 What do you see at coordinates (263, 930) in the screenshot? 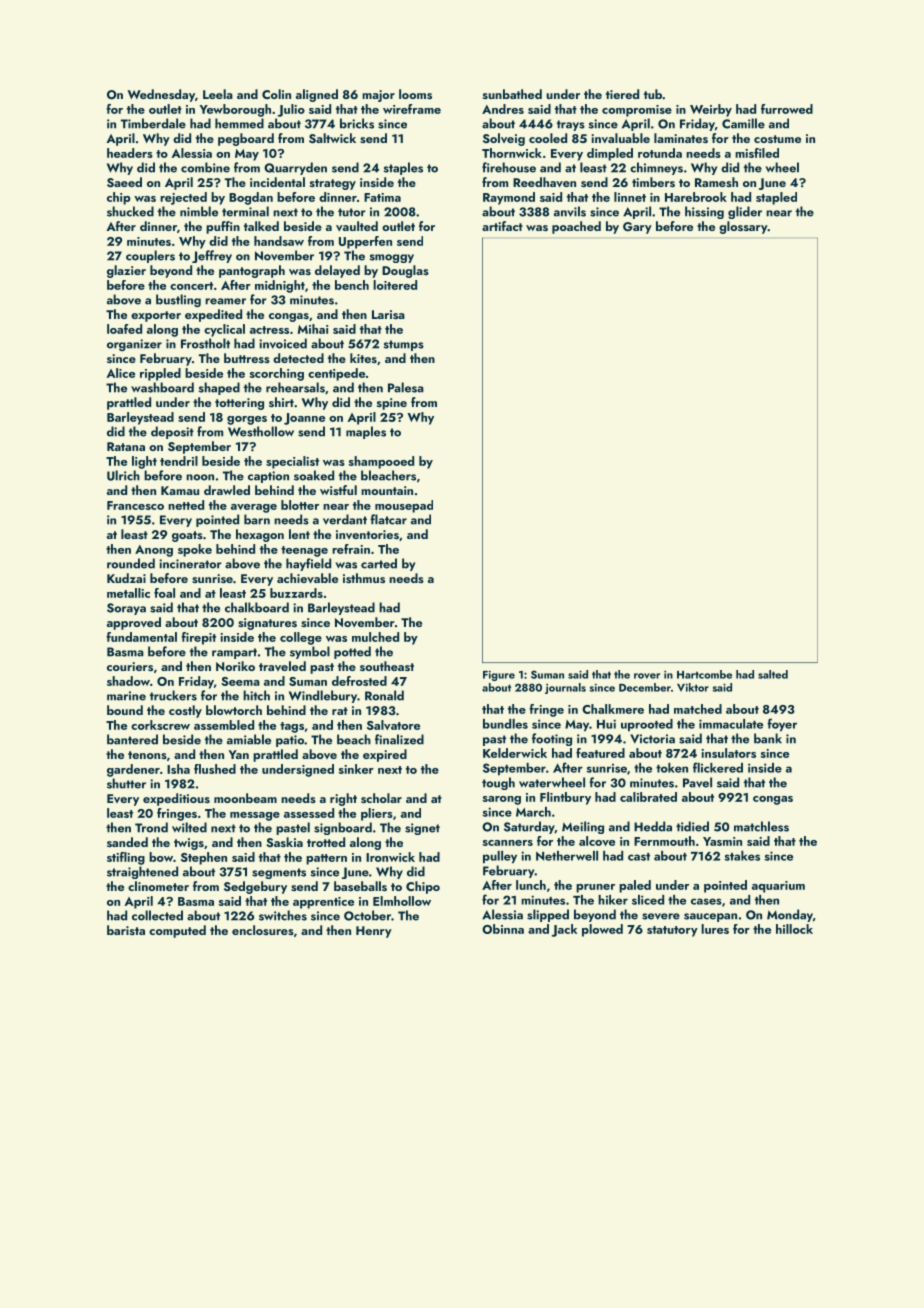
I see `enclosures` at bounding box center [263, 930].
